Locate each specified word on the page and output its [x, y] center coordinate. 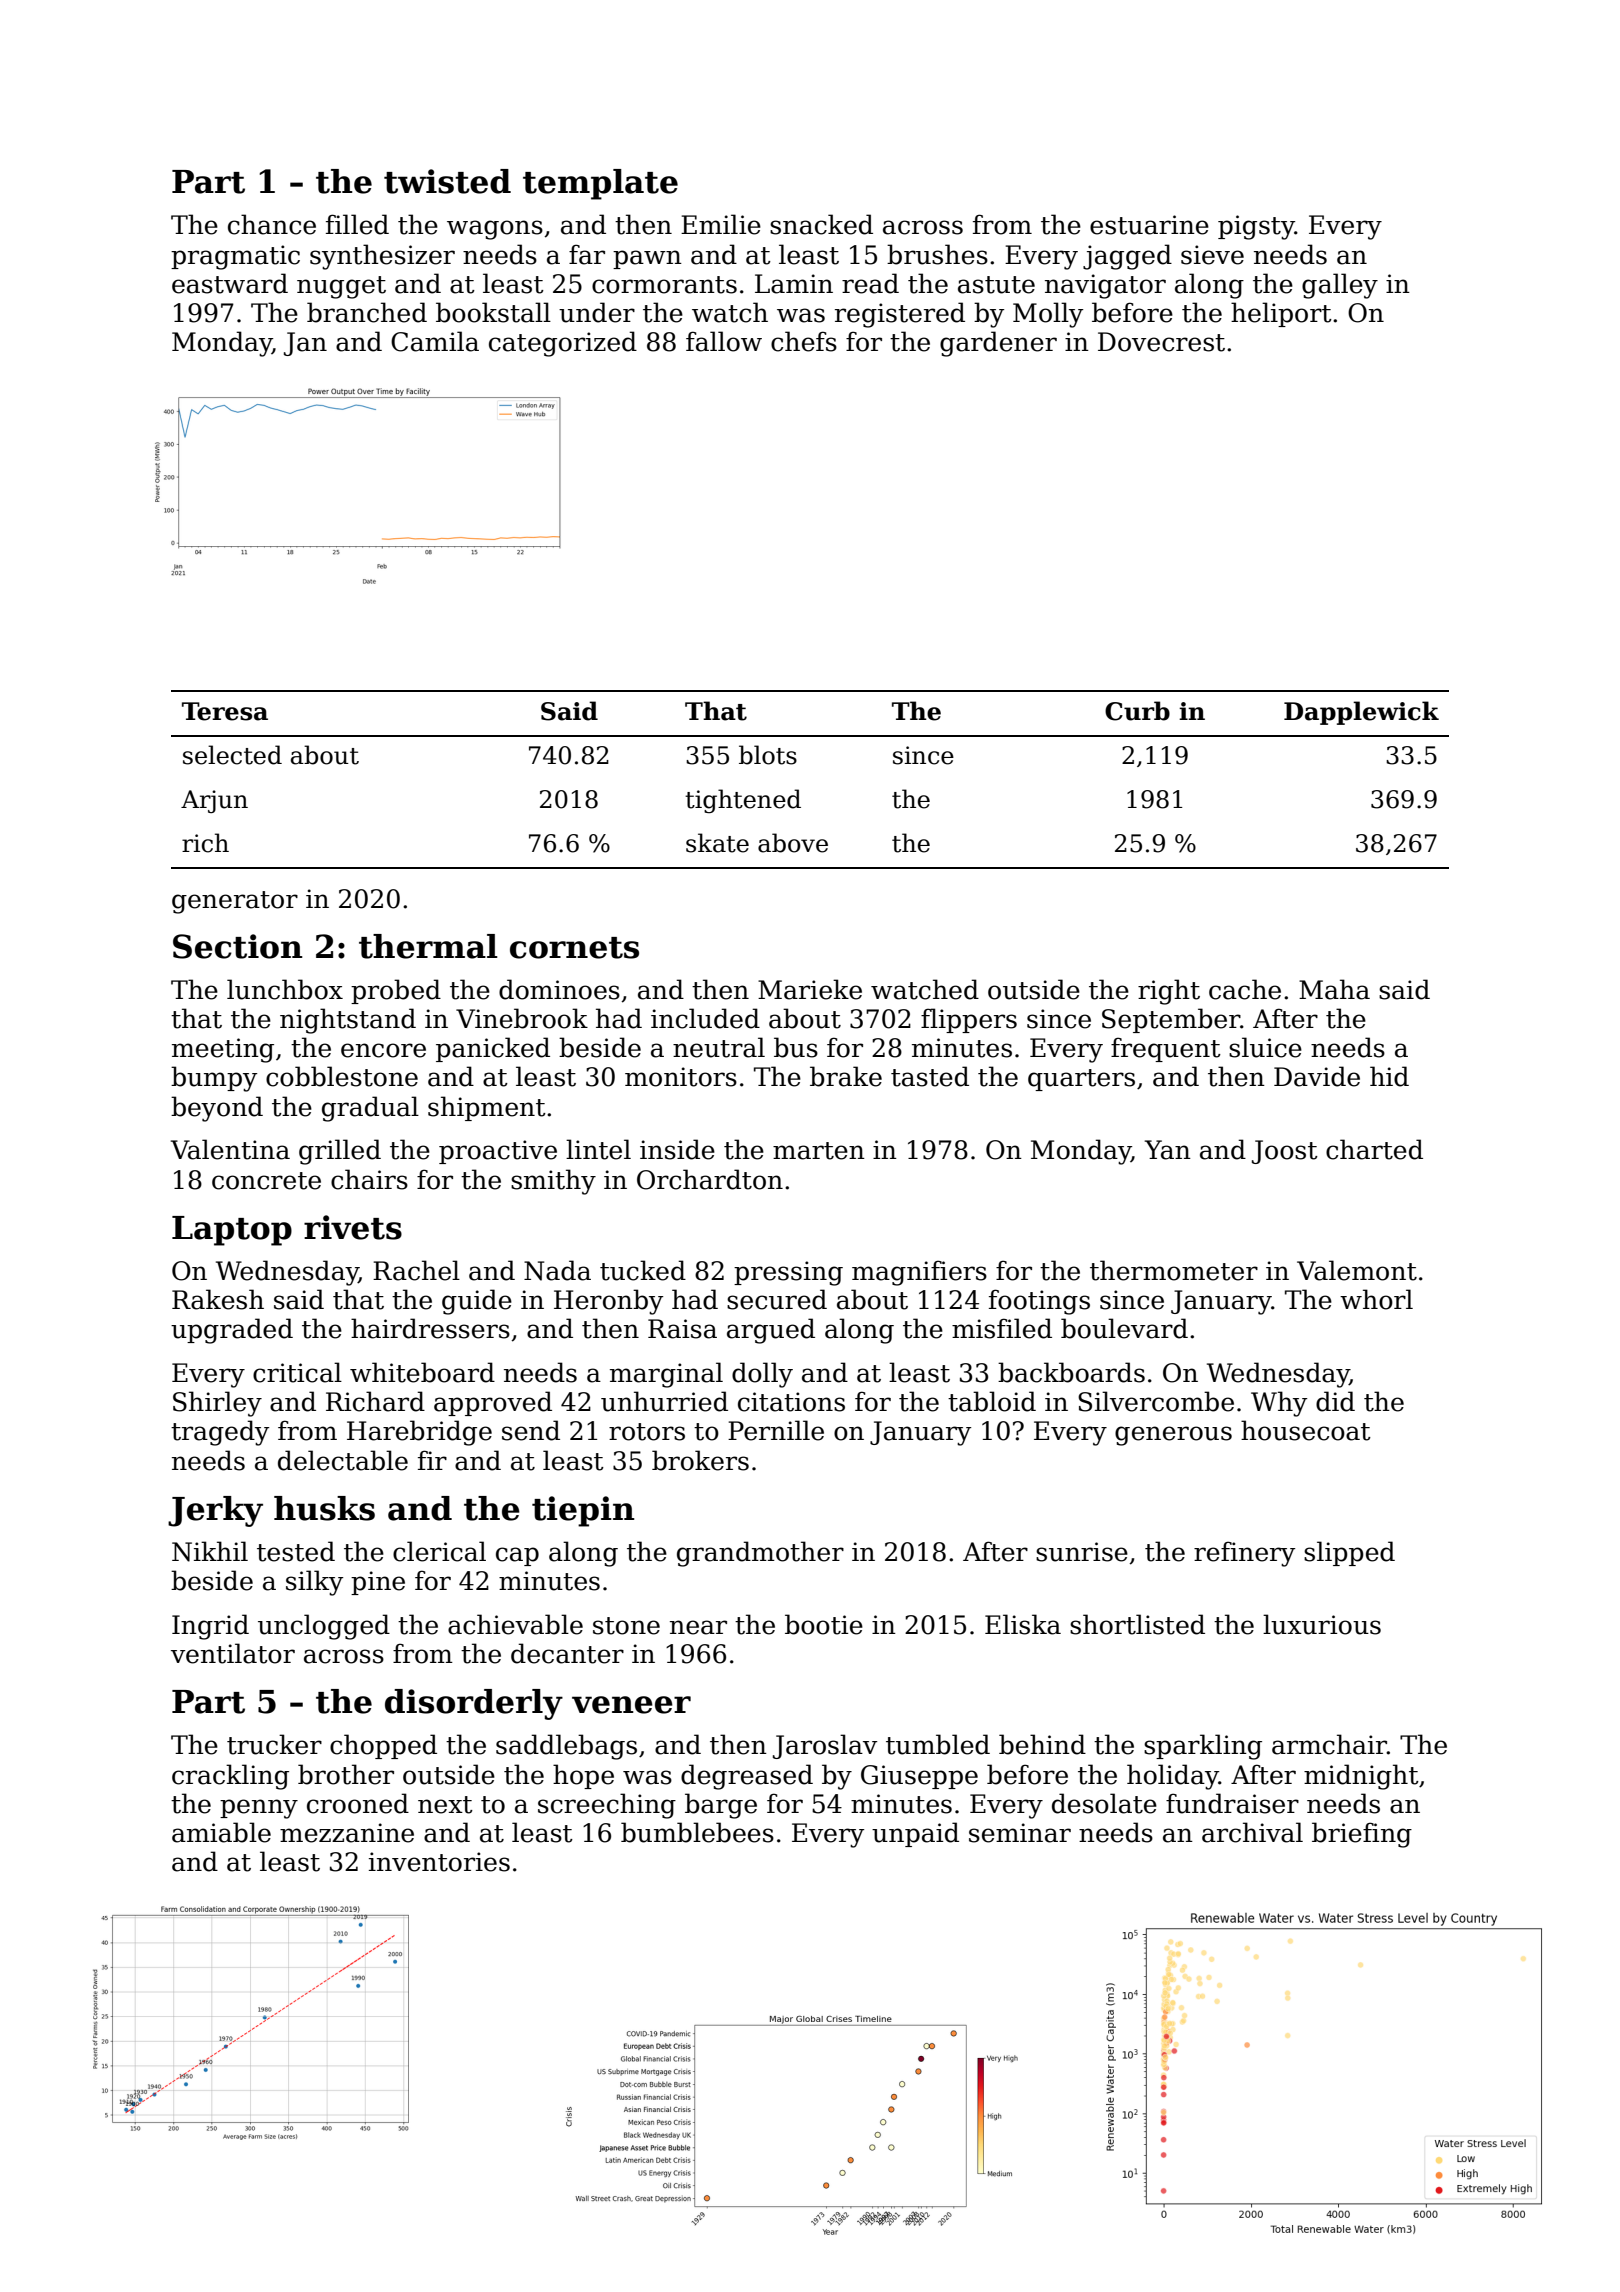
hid [1389, 1076]
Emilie [721, 224]
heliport [1281, 314]
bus [796, 1047]
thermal [428, 946]
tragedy [220, 1433]
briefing [1362, 1835]
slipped [1349, 1553]
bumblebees [697, 1832]
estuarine [1149, 225]
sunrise [1082, 1552]
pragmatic [235, 257]
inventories [439, 1862]
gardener [998, 344]
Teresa [225, 711]
